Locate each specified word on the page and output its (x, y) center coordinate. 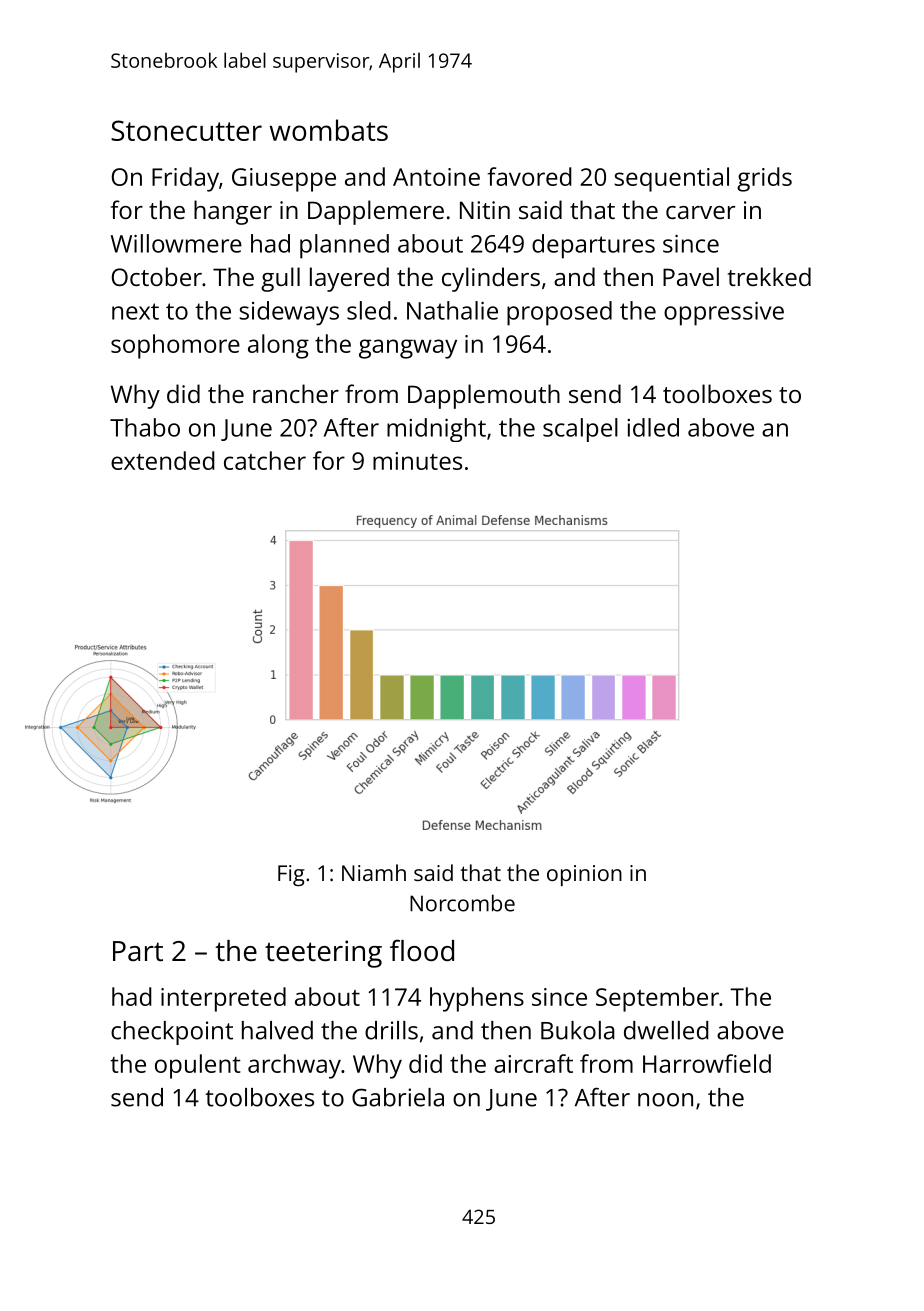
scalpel (580, 430)
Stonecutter (186, 130)
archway (294, 1066)
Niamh (374, 872)
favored (529, 176)
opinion (584, 875)
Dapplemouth (484, 396)
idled (653, 427)
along (278, 346)
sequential (671, 179)
